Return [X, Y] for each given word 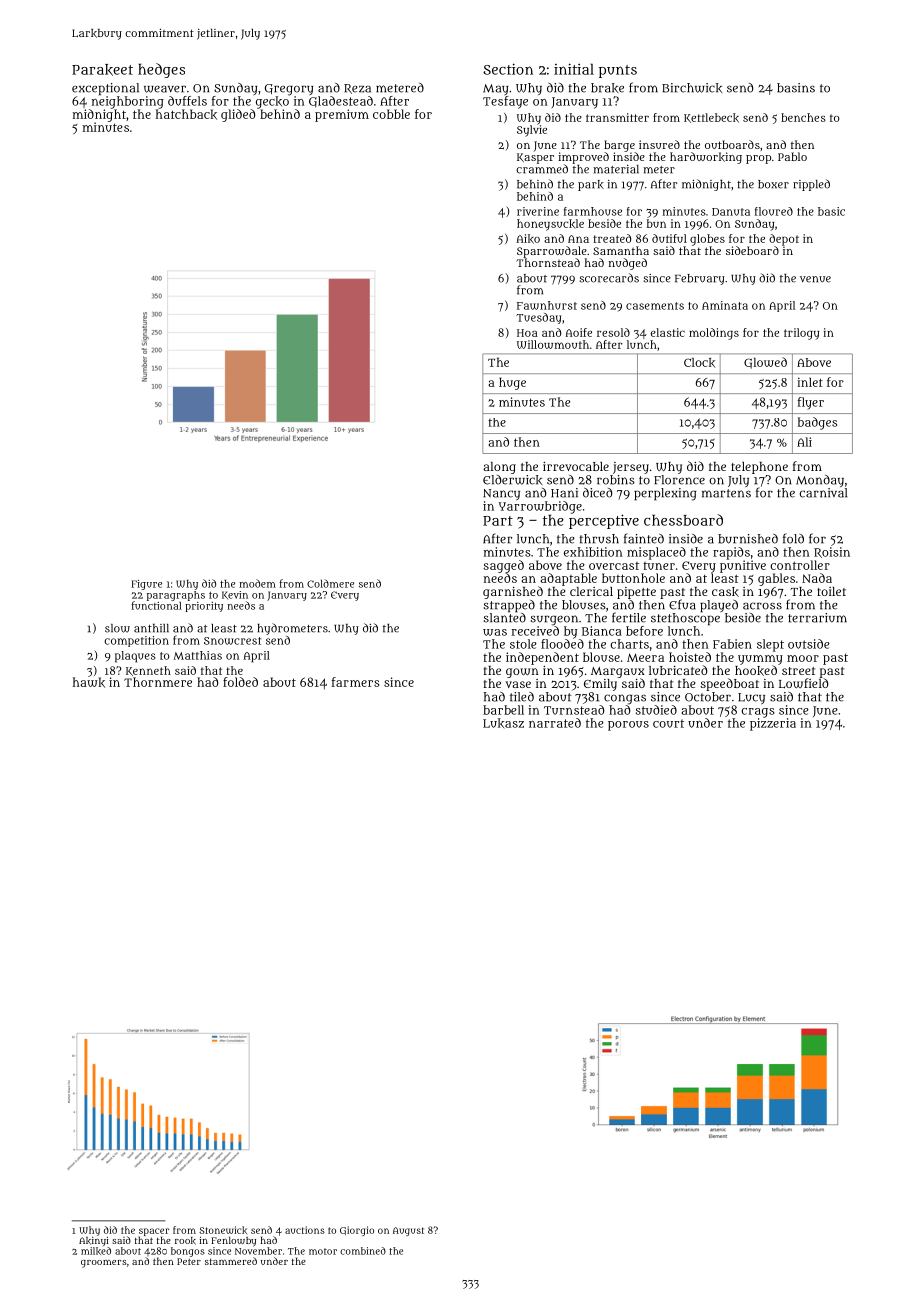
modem [257, 583]
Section [508, 69]
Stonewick [223, 1230]
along [499, 468]
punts [618, 71]
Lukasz [503, 723]
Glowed [765, 363]
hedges [161, 70]
